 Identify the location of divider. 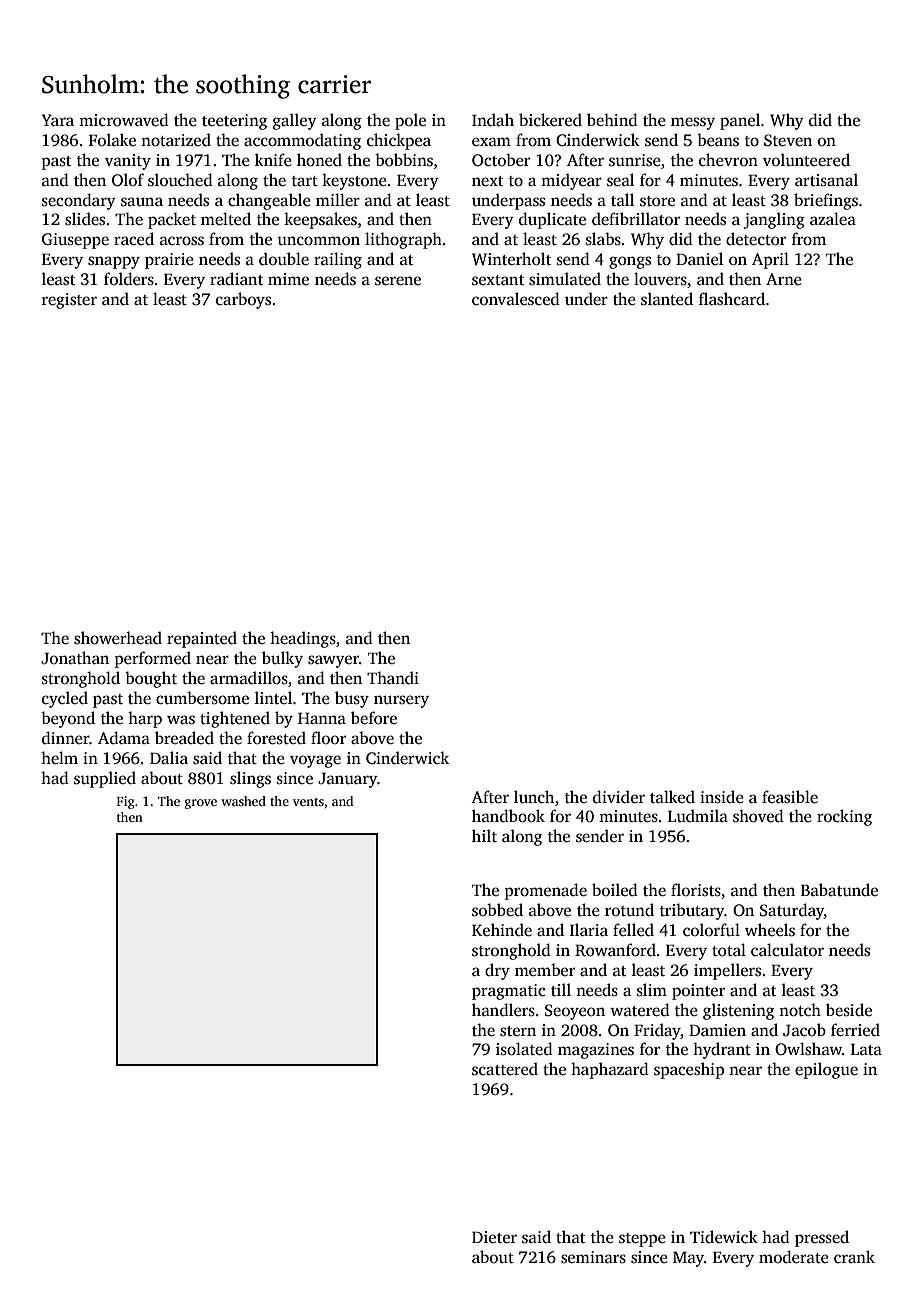
(619, 797).
